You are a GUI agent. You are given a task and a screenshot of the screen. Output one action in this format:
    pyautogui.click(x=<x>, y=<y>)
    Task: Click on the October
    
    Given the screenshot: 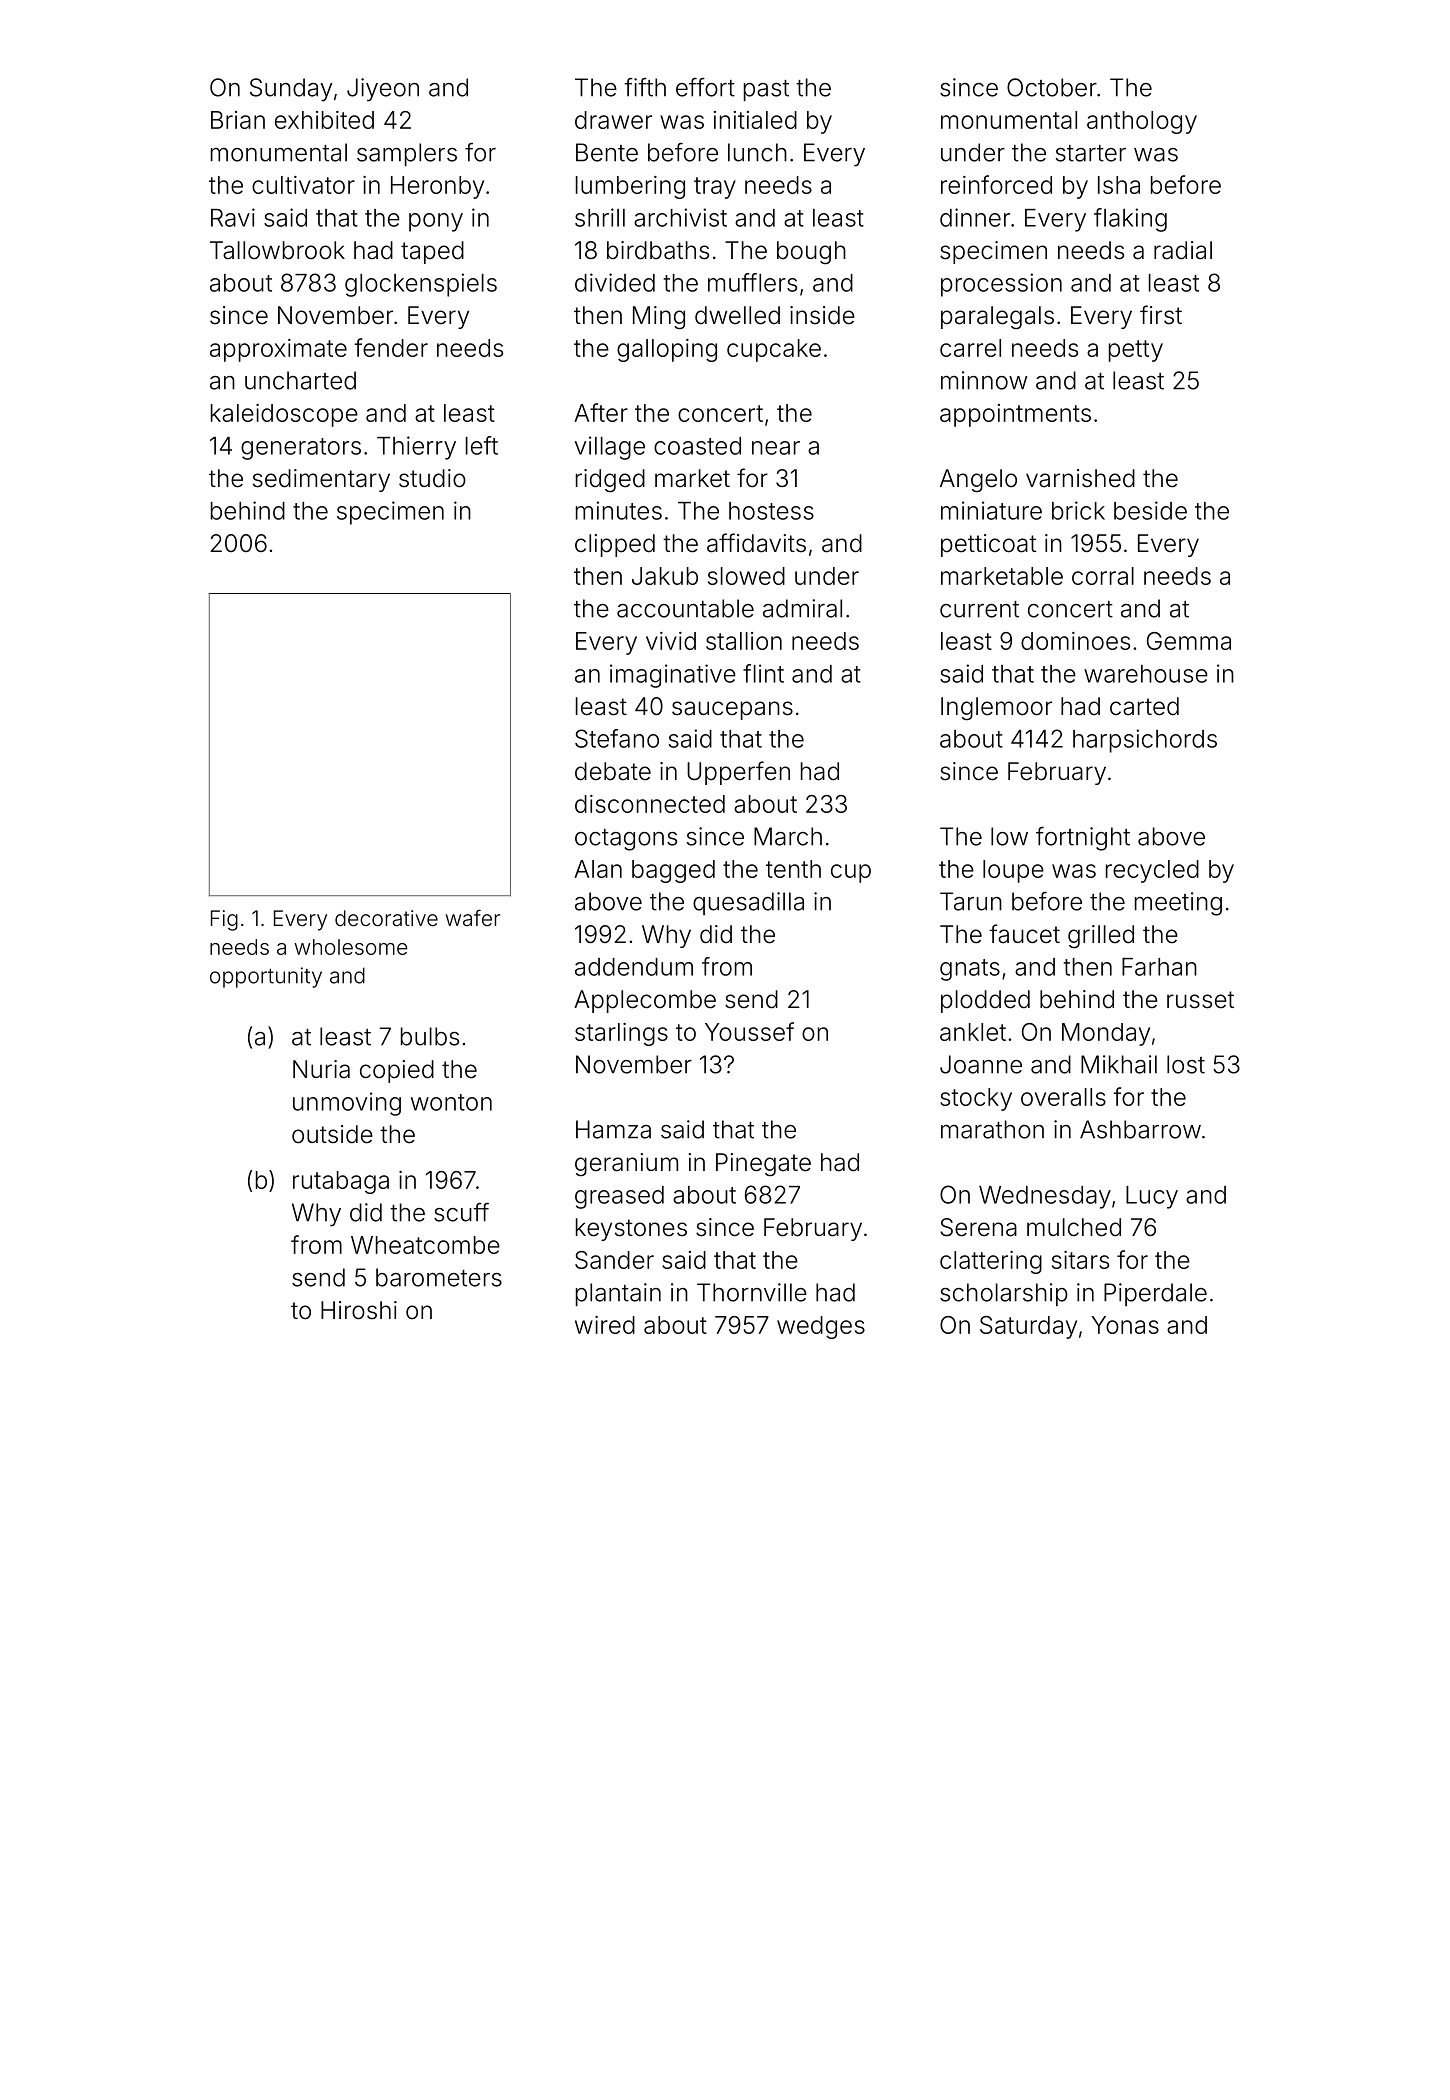 What is the action you would take?
    pyautogui.click(x=1052, y=87)
